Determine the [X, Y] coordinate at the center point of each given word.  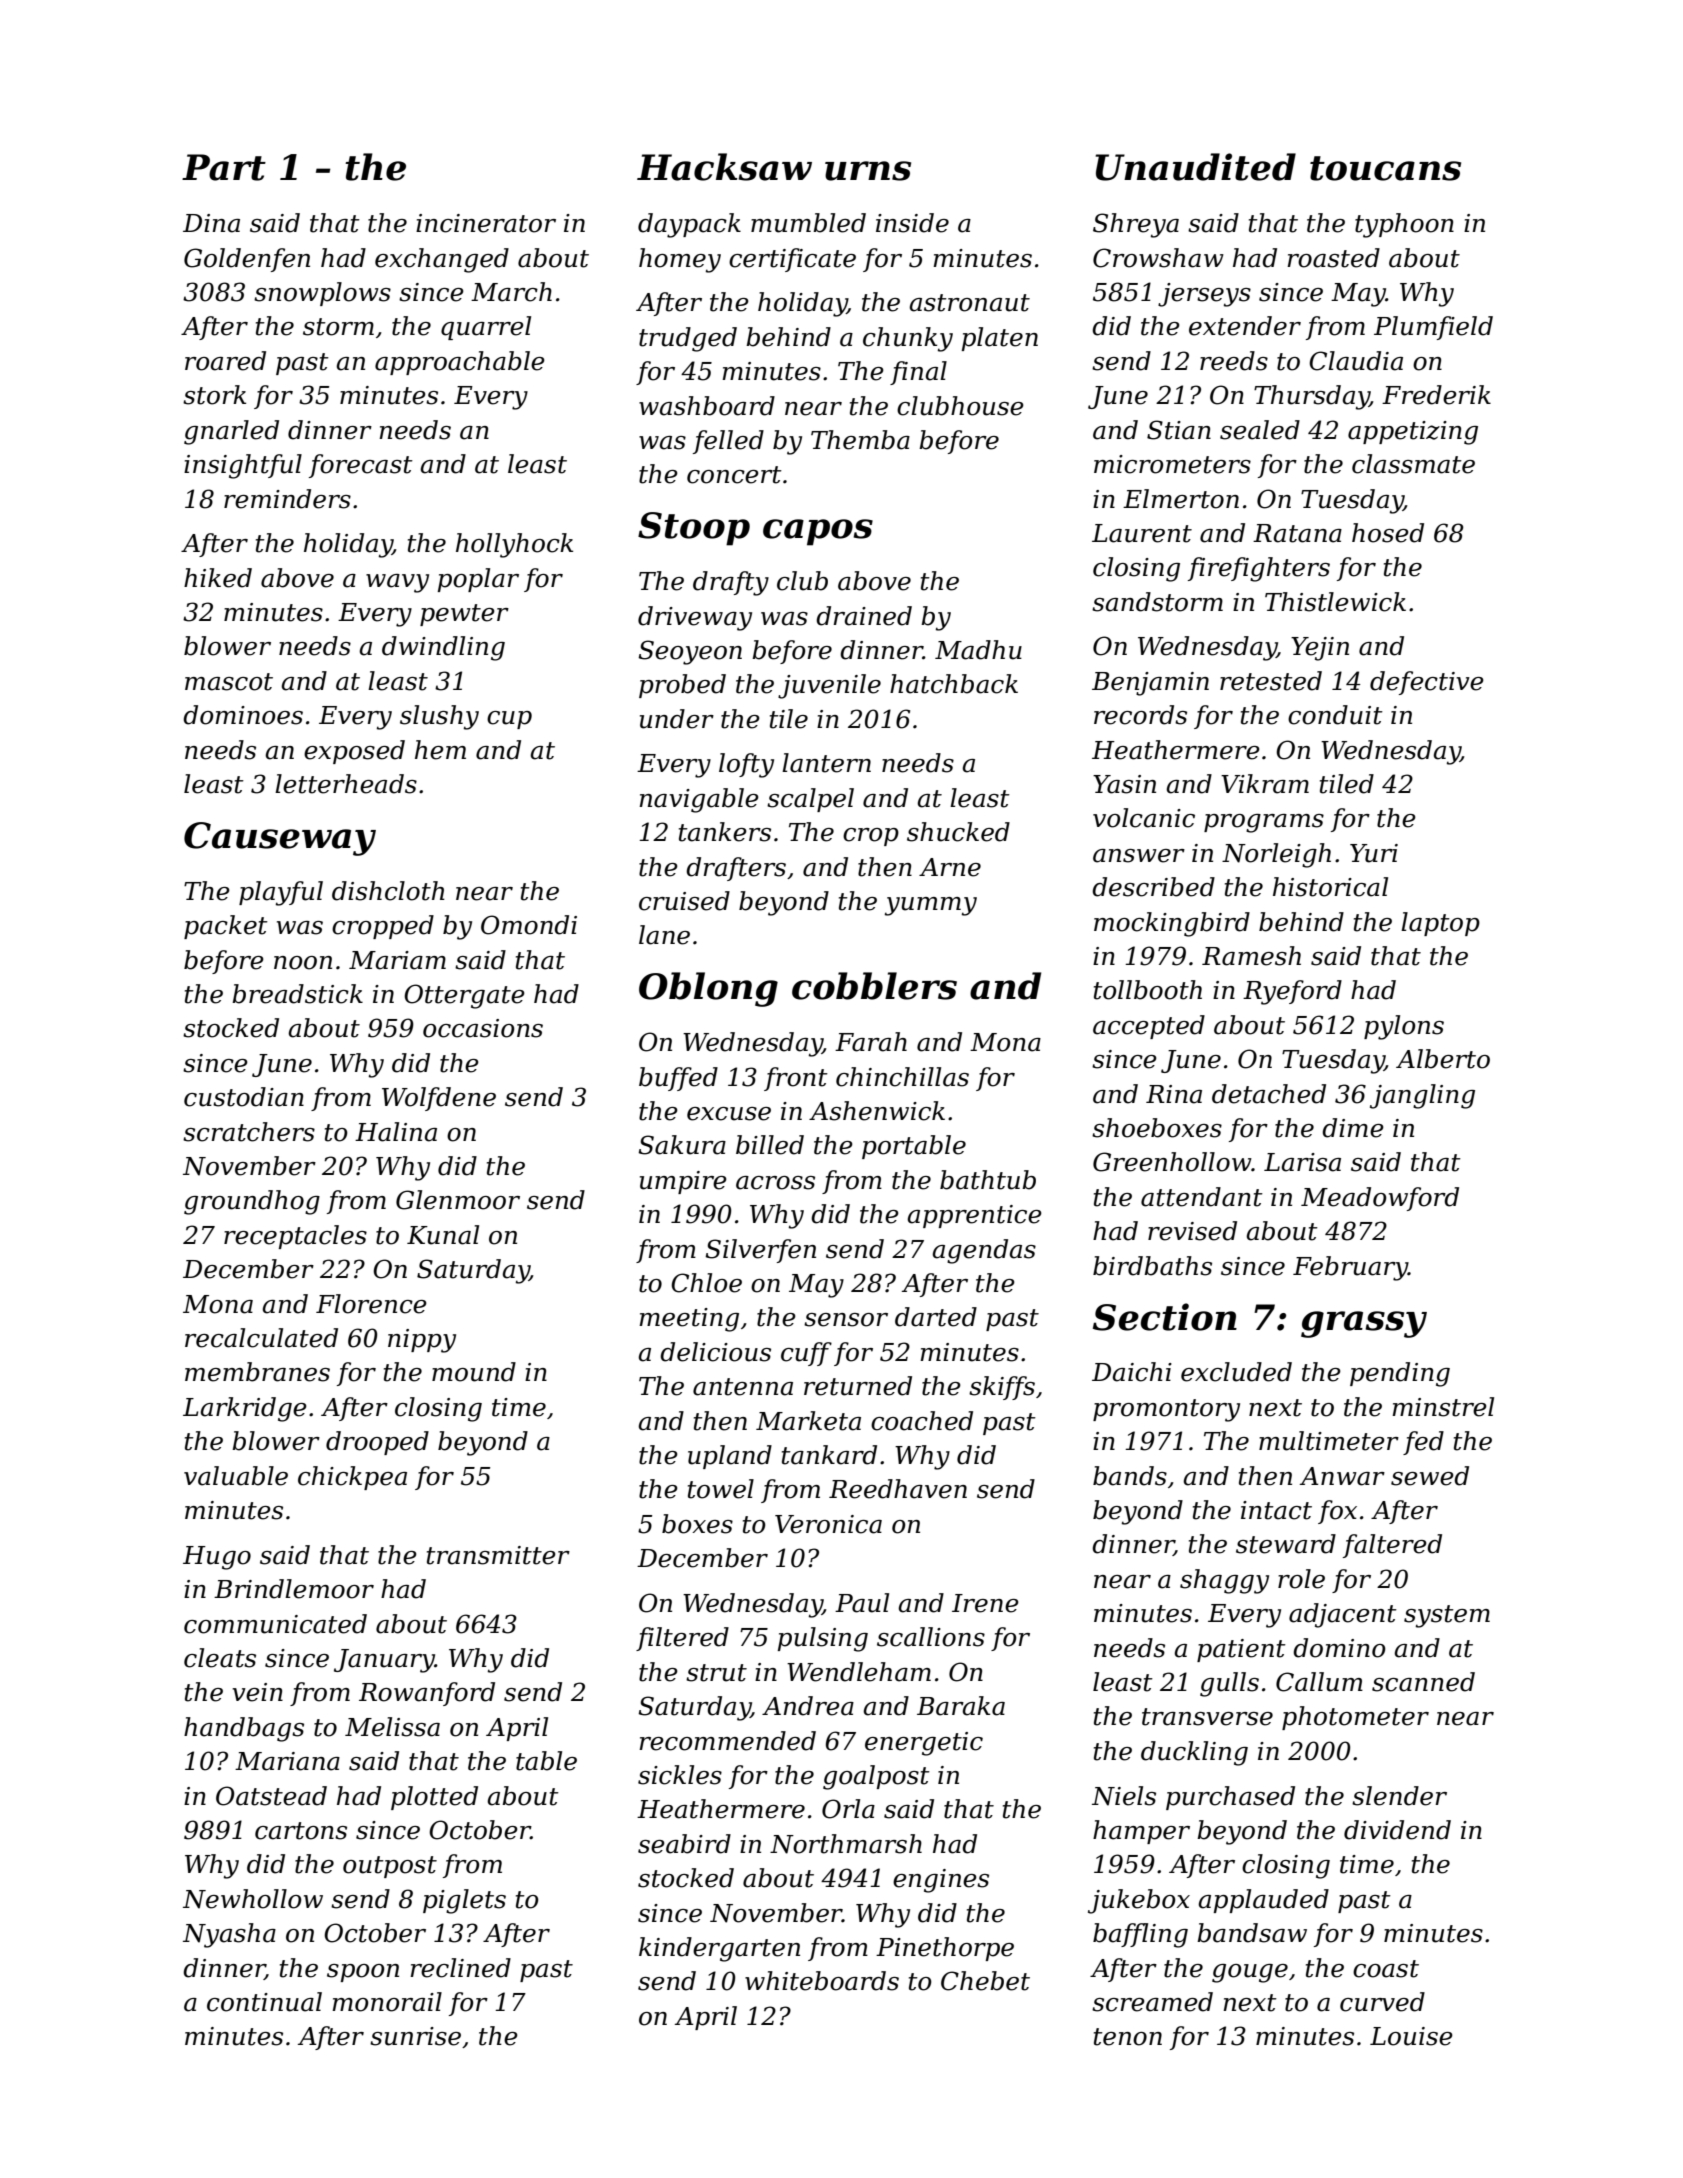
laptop [1440, 924]
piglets [464, 1901]
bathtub [988, 1180]
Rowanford [427, 1694]
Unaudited [1196, 167]
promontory [1166, 1410]
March [511, 292]
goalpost [876, 1777]
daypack [689, 225]
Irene [985, 1603]
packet [226, 927]
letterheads [346, 784]
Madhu [978, 650]
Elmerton [1181, 499]
